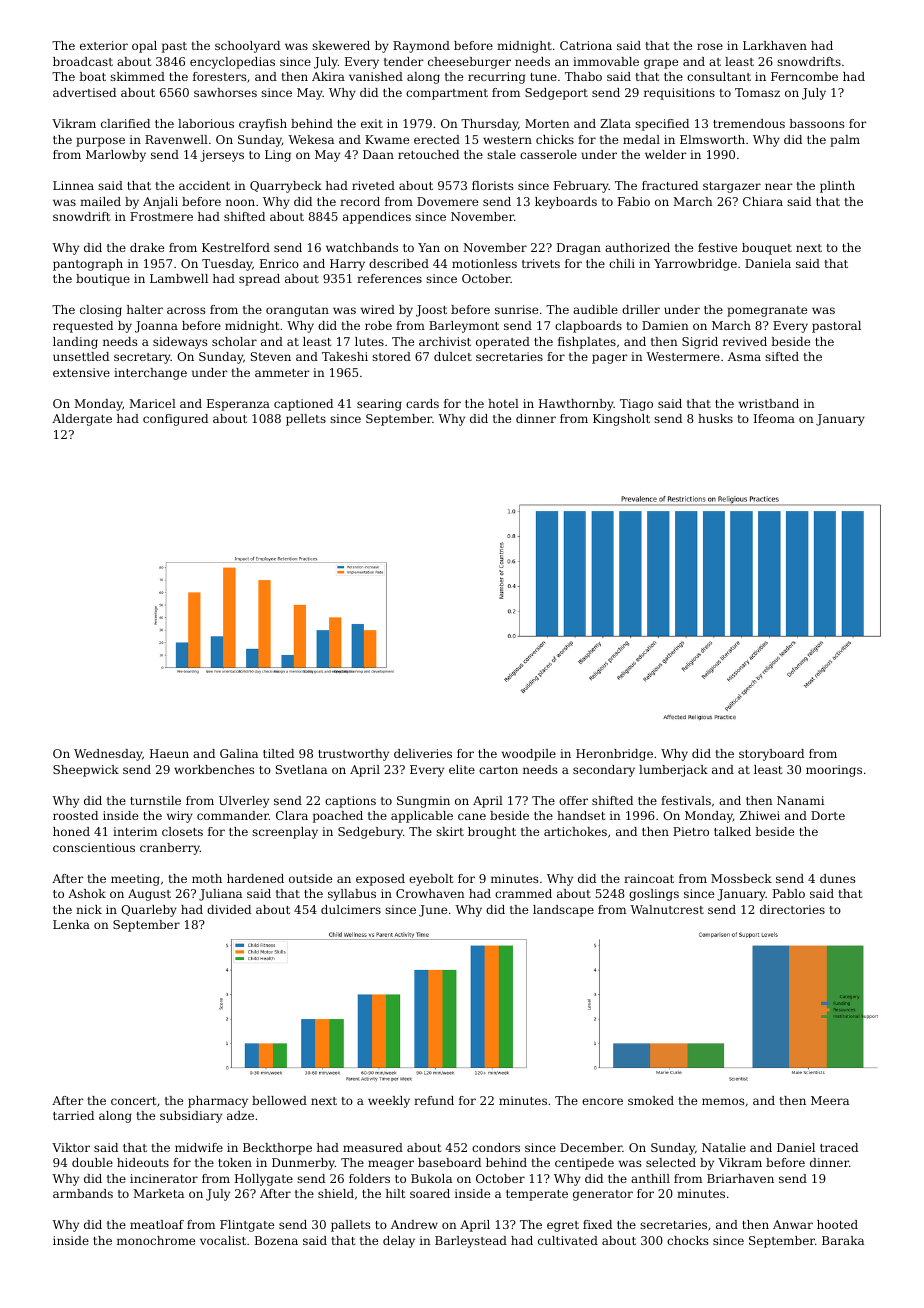 Image resolution: width=924 pixels, height=1308 pixels. Describe the element at coordinates (621, 420) in the document. I see `Kingsholt` at that location.
